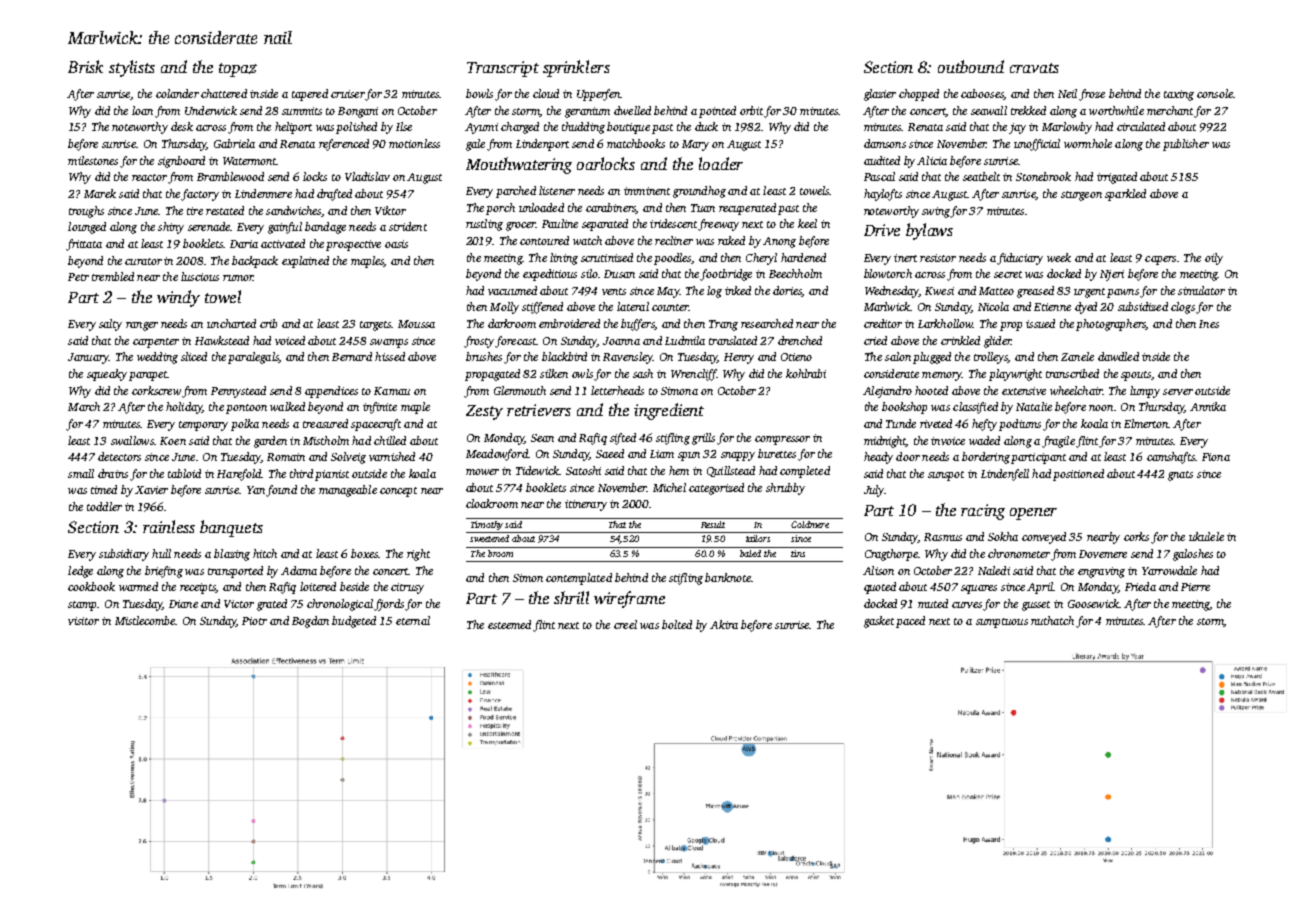 The width and height of the page is (1308, 924). Describe the element at coordinates (132, 68) in the page. I see `stylists` at that location.
